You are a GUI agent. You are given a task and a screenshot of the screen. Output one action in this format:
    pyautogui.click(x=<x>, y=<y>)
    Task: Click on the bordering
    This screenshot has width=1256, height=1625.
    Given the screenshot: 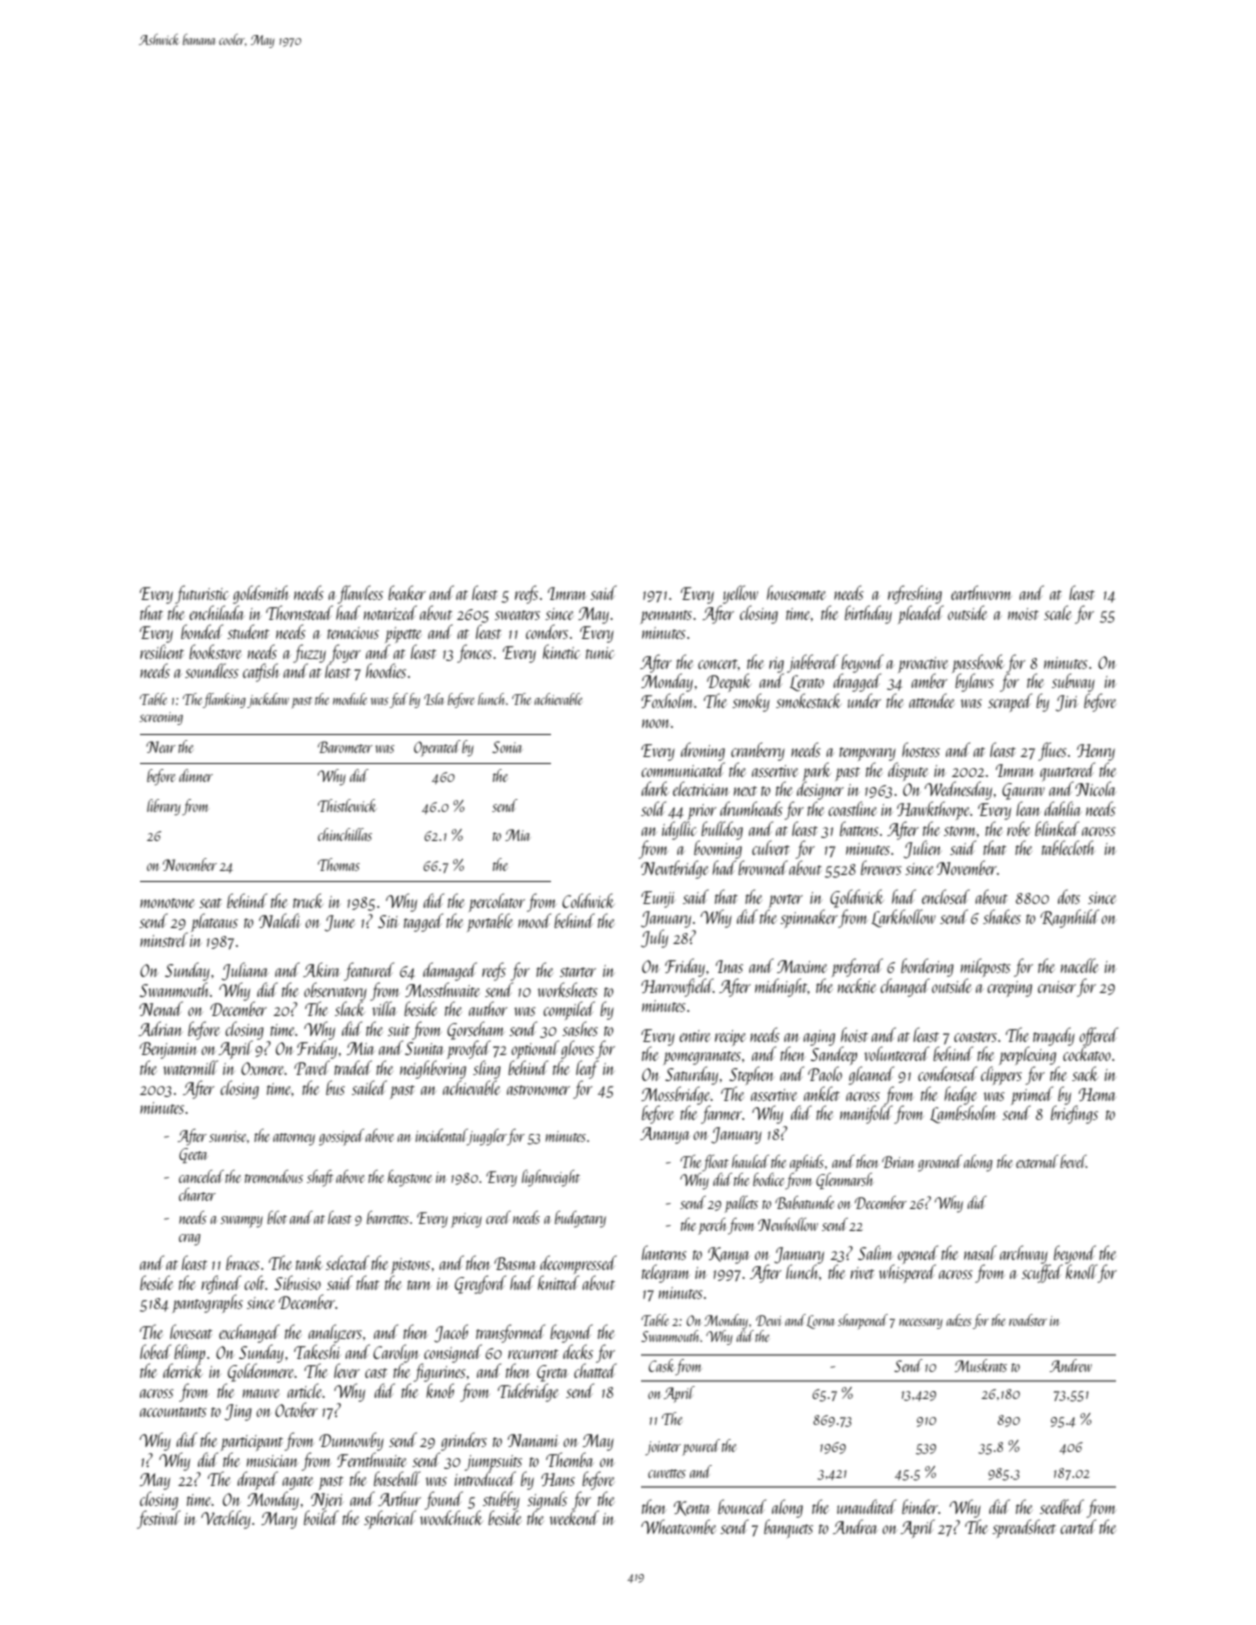 What is the action you would take?
    pyautogui.click(x=927, y=967)
